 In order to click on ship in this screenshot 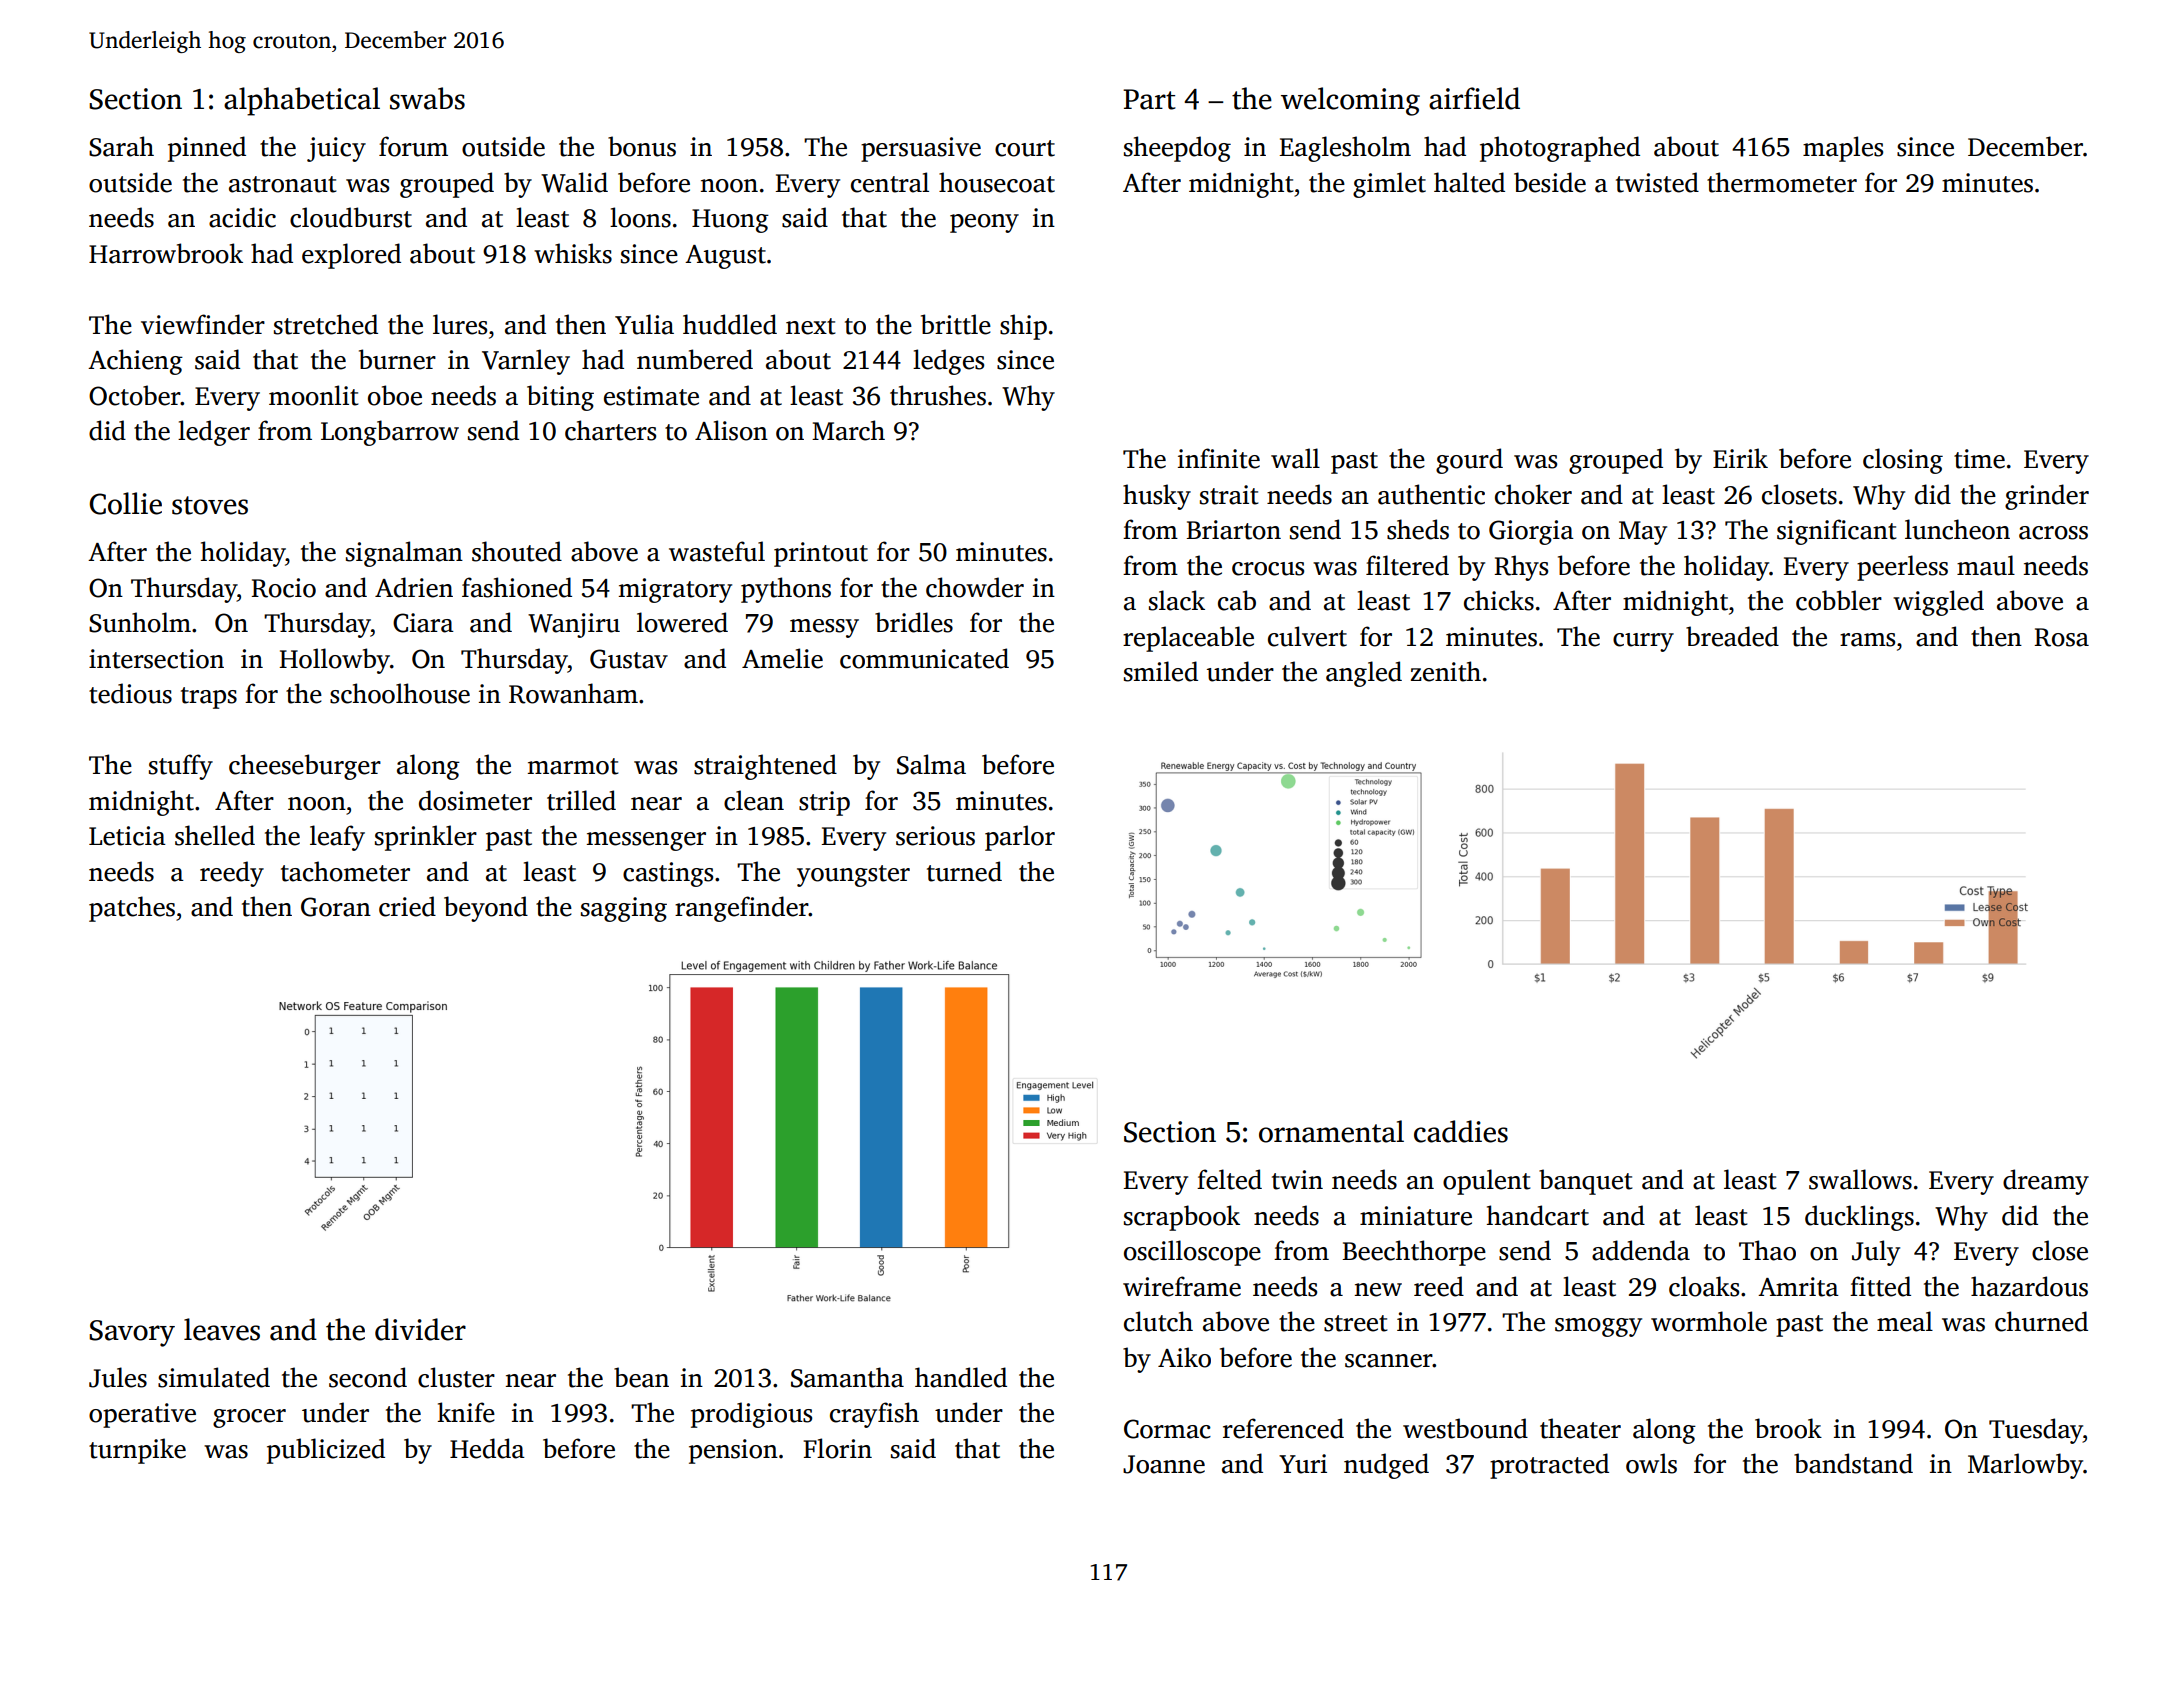, I will do `click(1023, 327)`.
